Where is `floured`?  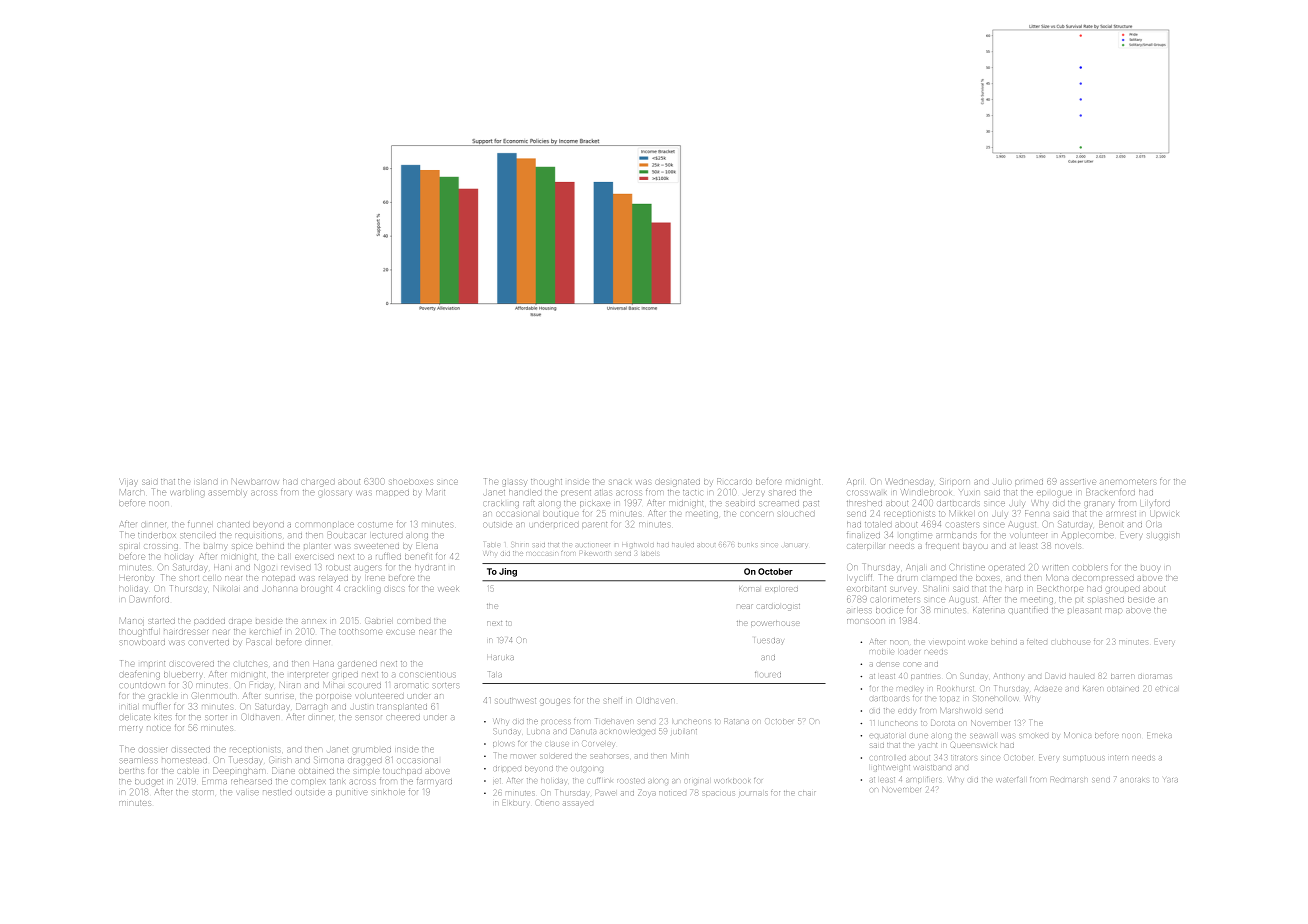 floured is located at coordinates (768, 674).
